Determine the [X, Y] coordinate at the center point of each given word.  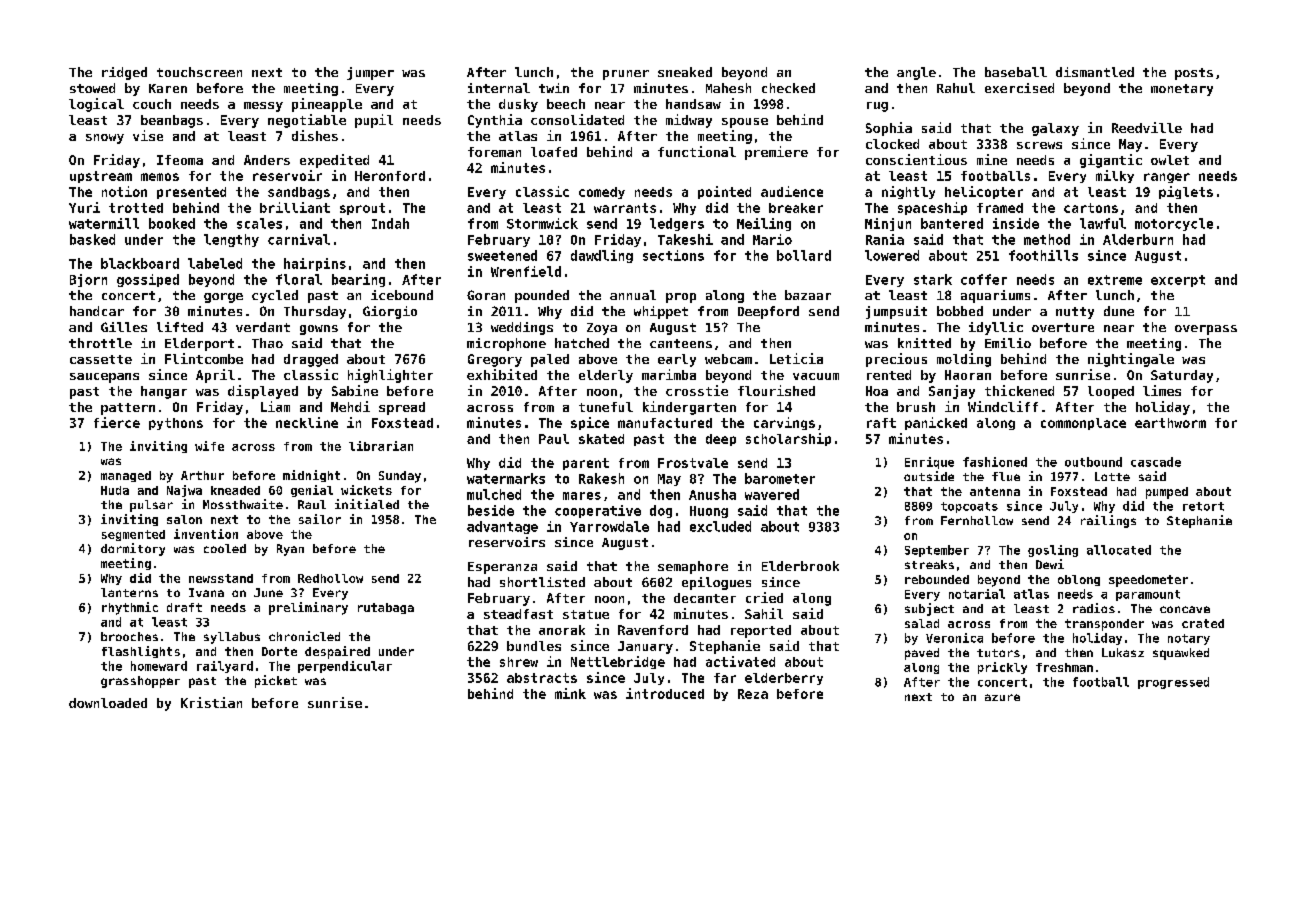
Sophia [889, 129]
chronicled [304, 636]
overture [1063, 327]
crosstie [697, 390]
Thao [267, 343]
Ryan [290, 550]
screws [1039, 145]
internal [499, 88]
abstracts [542, 678]
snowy [105, 139]
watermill [104, 223]
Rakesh [601, 478]
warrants [625, 208]
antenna [995, 491]
